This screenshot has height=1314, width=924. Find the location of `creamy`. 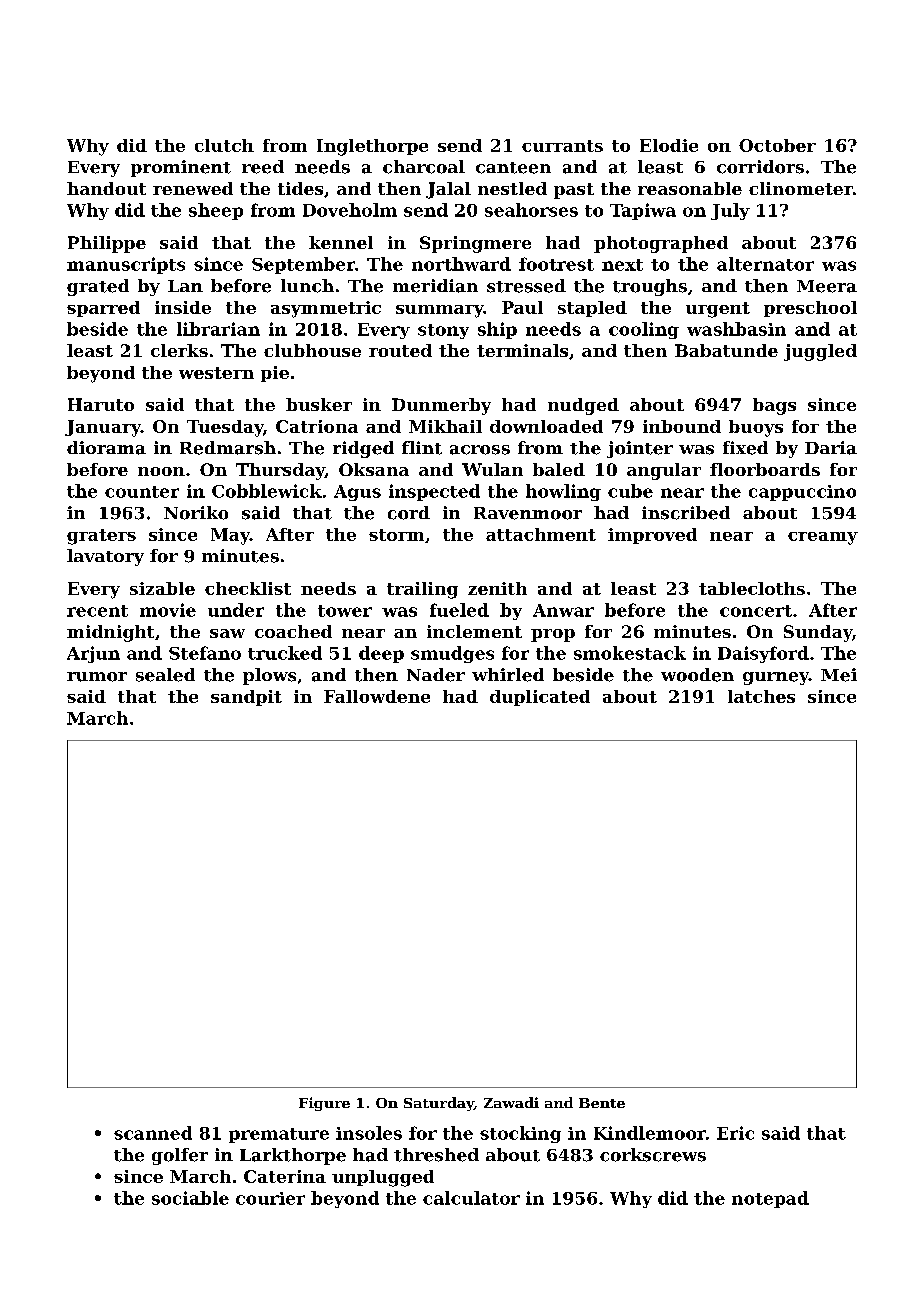

creamy is located at coordinates (823, 538).
